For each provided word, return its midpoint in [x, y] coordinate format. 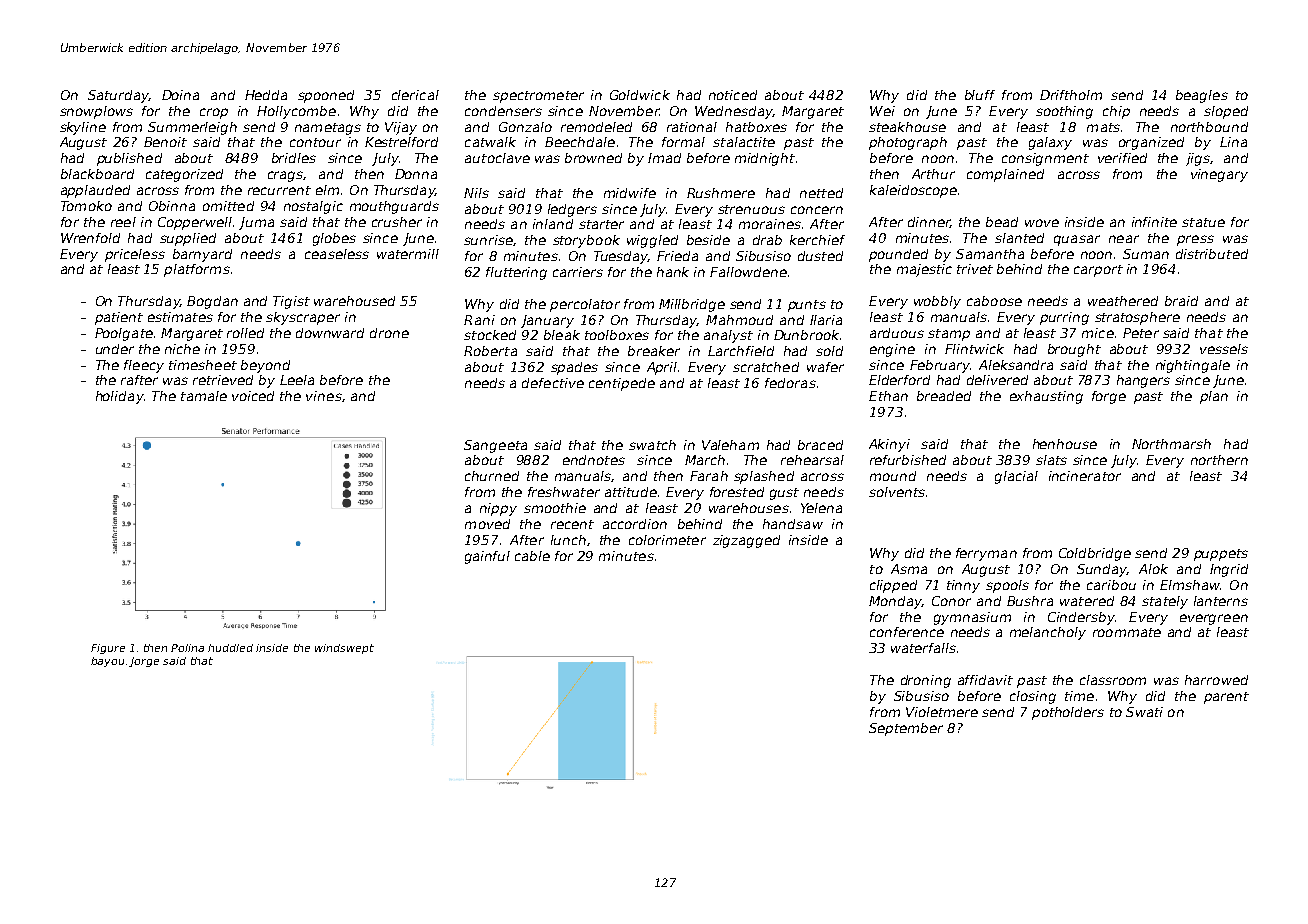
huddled [230, 648]
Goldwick [640, 95]
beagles [1202, 96]
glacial [1016, 477]
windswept [344, 649]
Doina [180, 95]
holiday [120, 397]
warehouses [749, 508]
